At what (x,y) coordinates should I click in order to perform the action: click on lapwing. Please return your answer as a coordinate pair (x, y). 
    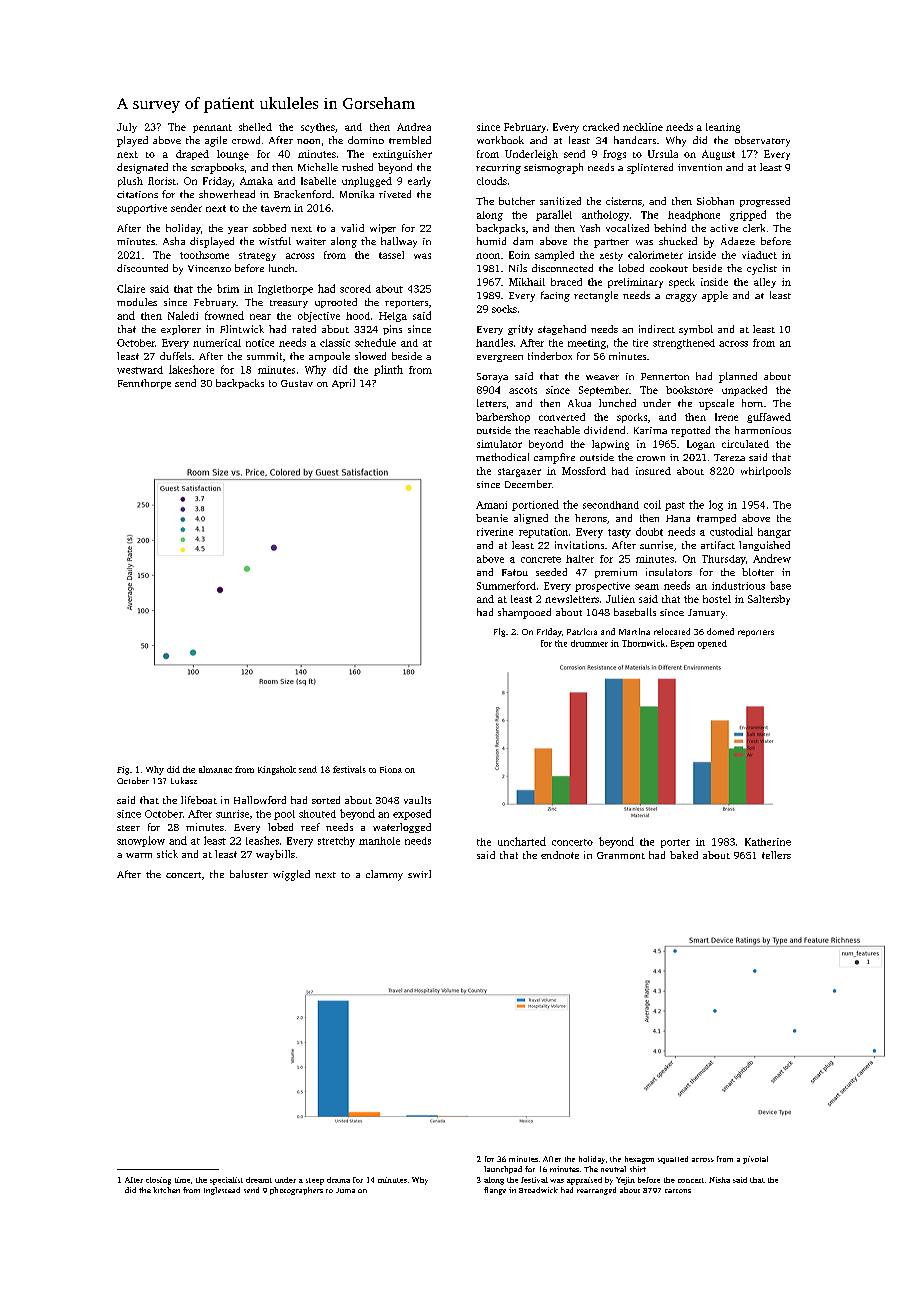
    Looking at the image, I should click on (610, 445).
